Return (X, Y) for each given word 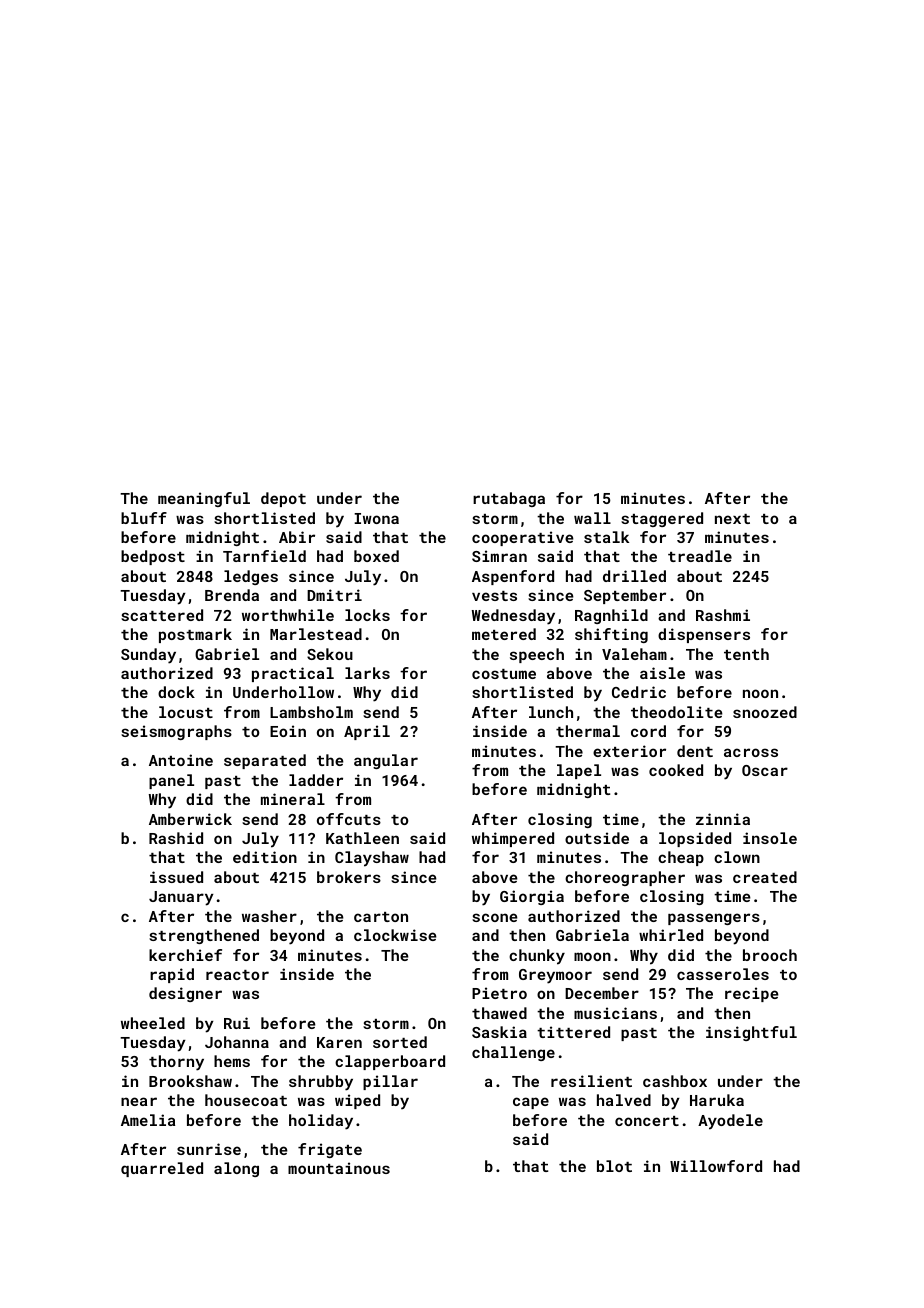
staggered (662, 519)
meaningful (204, 499)
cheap (681, 858)
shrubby (321, 1083)
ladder (316, 780)
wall (592, 518)
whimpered (513, 839)
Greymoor (555, 976)
